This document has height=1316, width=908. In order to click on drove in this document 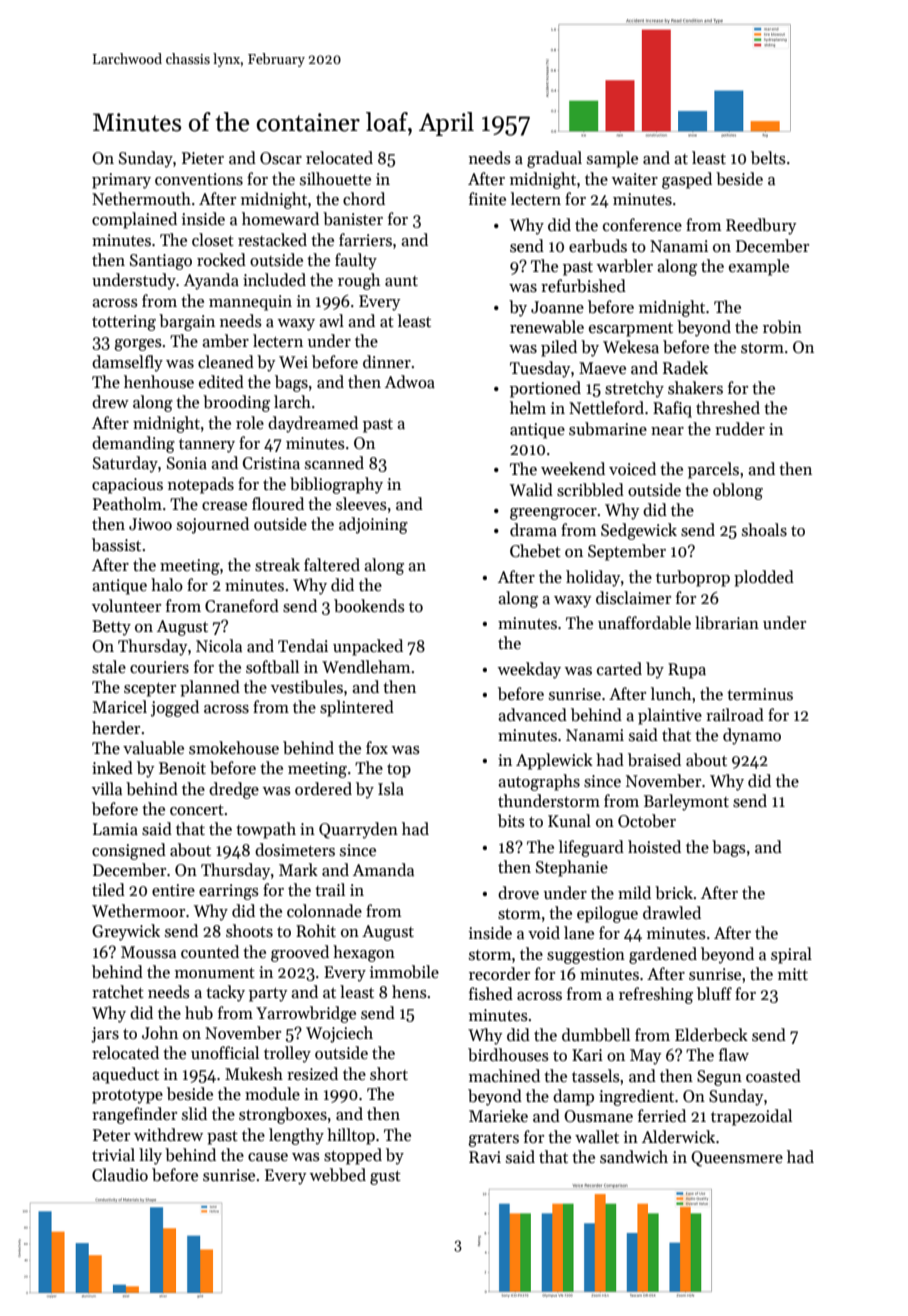, I will do `click(518, 893)`.
